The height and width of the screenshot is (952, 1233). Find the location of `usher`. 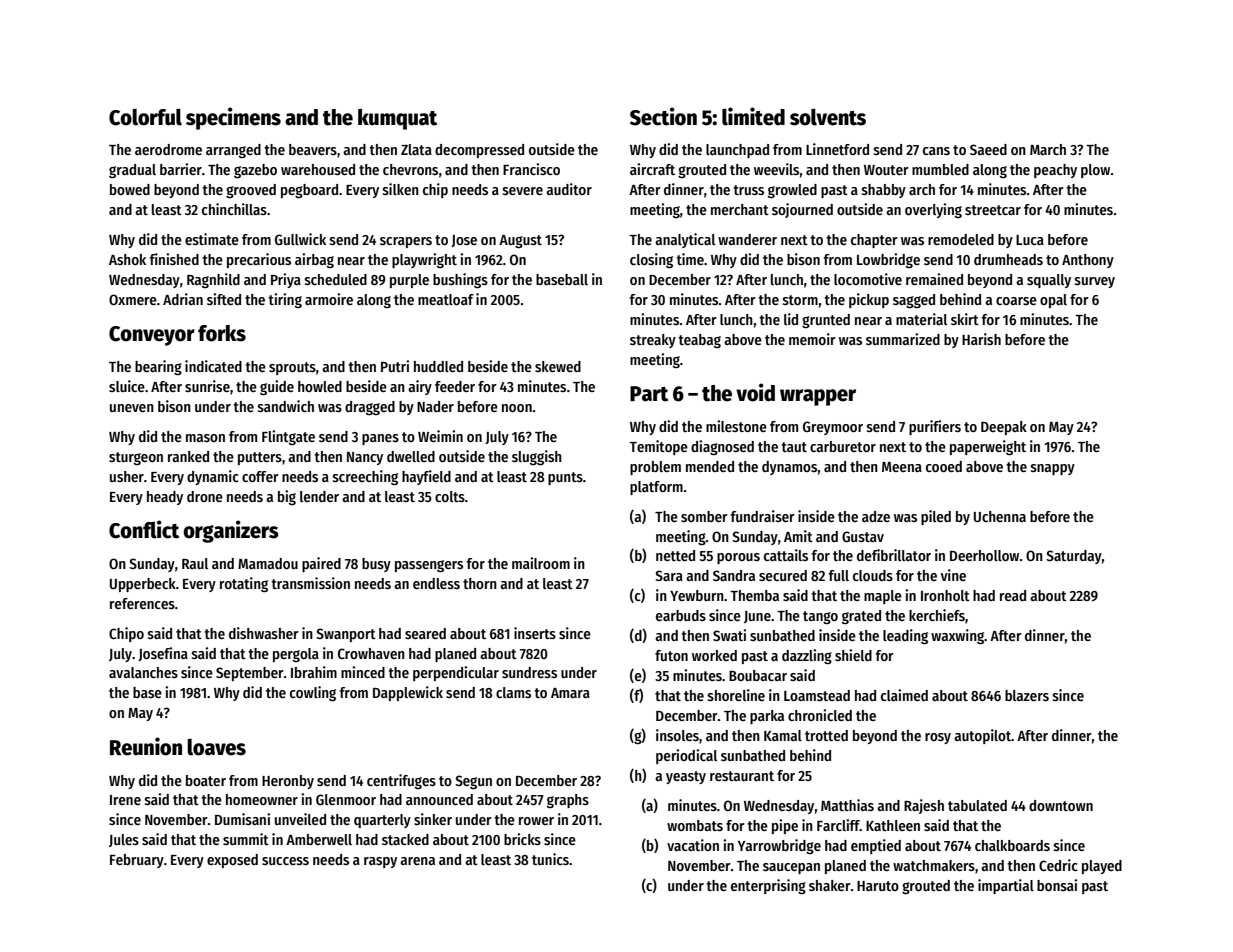

usher is located at coordinates (127, 476).
